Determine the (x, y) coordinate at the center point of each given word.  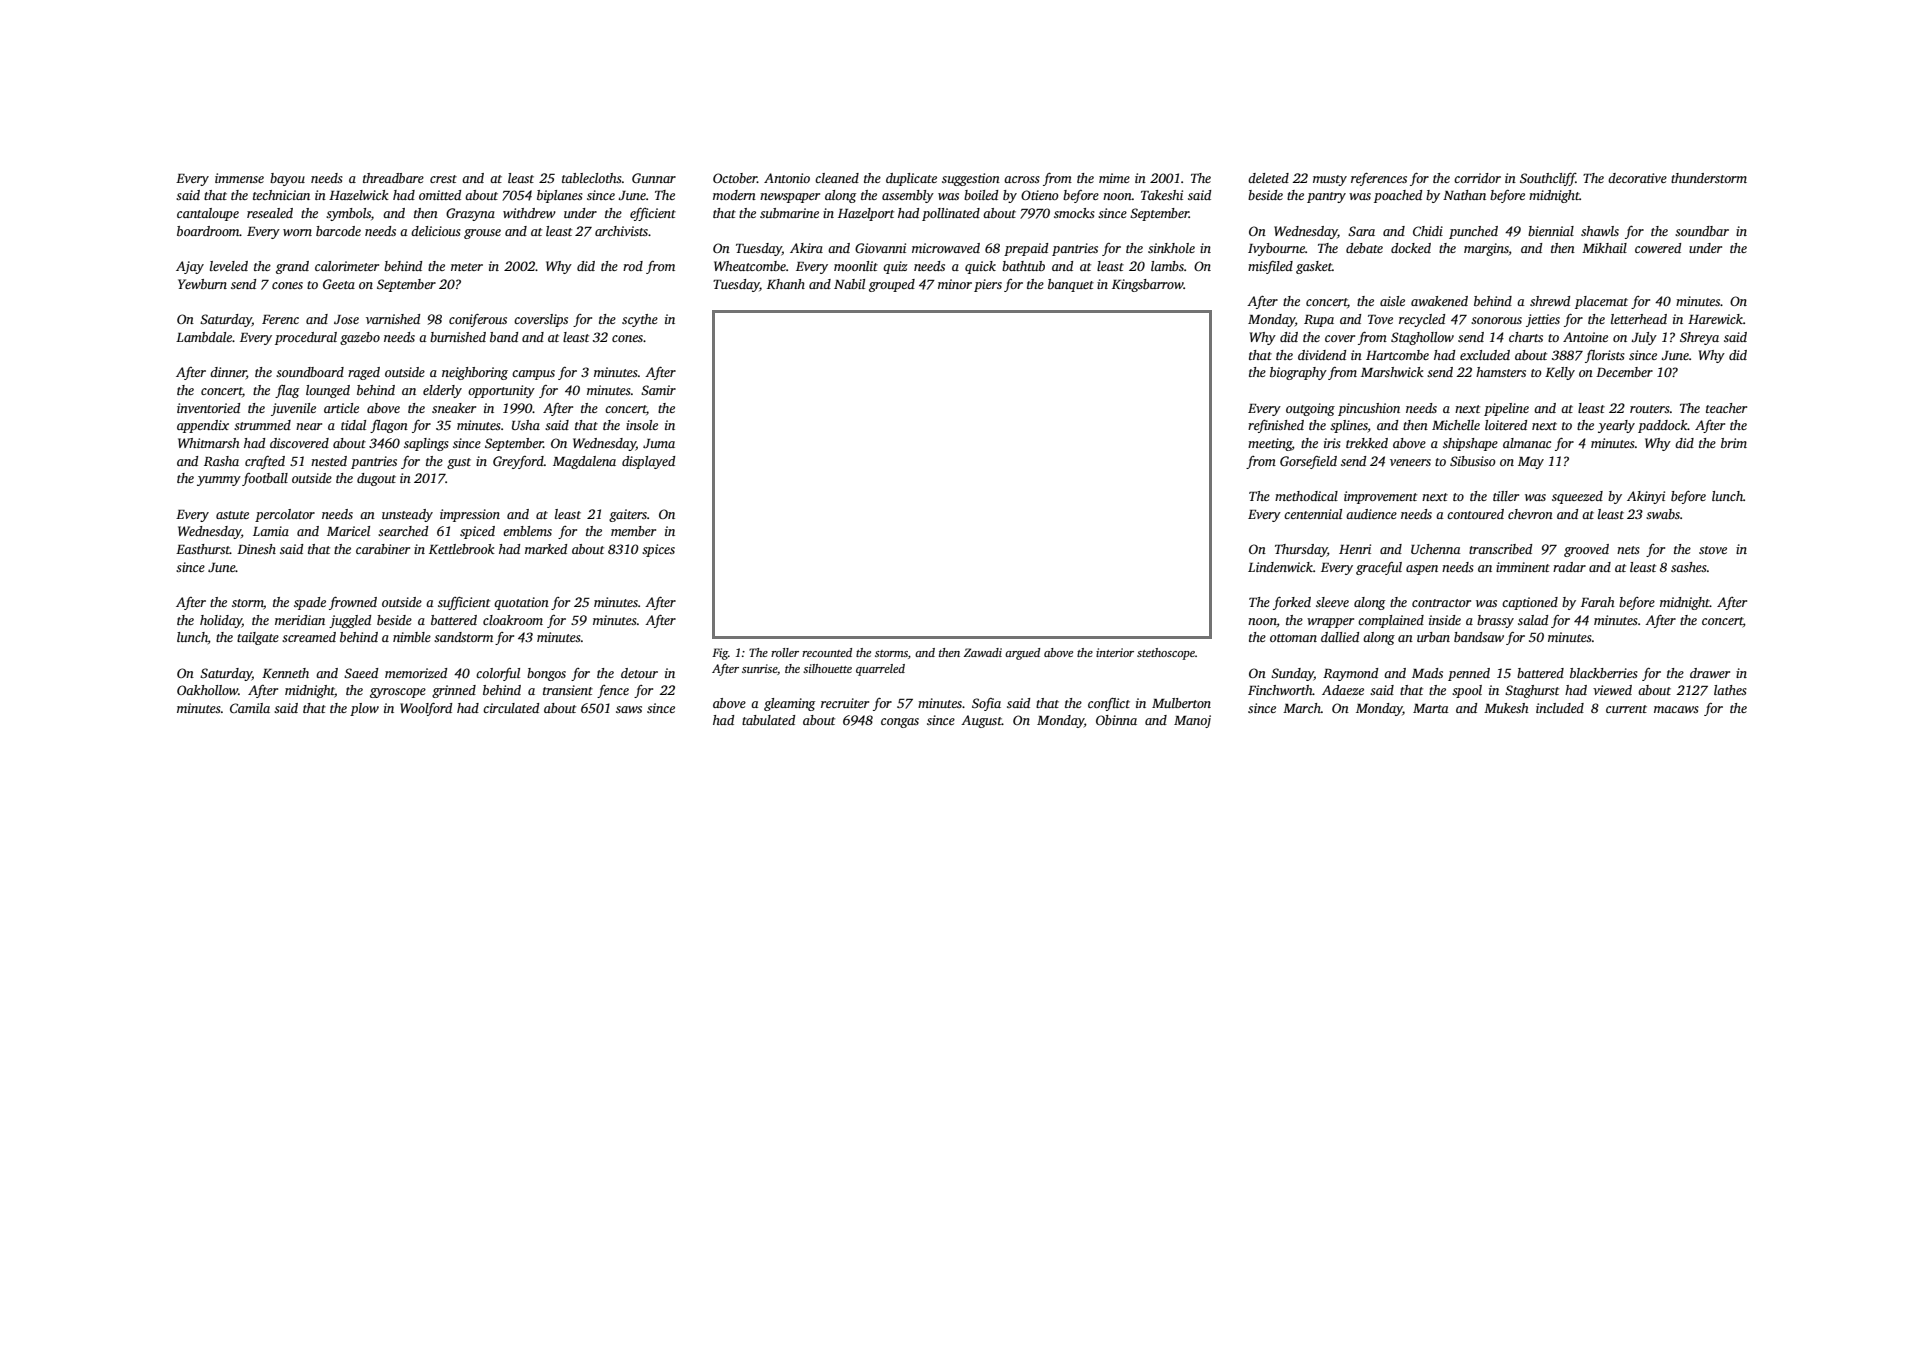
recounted (827, 652)
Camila (250, 708)
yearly (1616, 426)
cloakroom (513, 620)
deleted (1268, 178)
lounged (328, 391)
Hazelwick (359, 195)
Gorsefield (1308, 462)
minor (955, 284)
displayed (648, 462)
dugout (376, 479)
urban (1433, 637)
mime (1114, 178)
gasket (1314, 267)
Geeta (339, 284)
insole (642, 425)
